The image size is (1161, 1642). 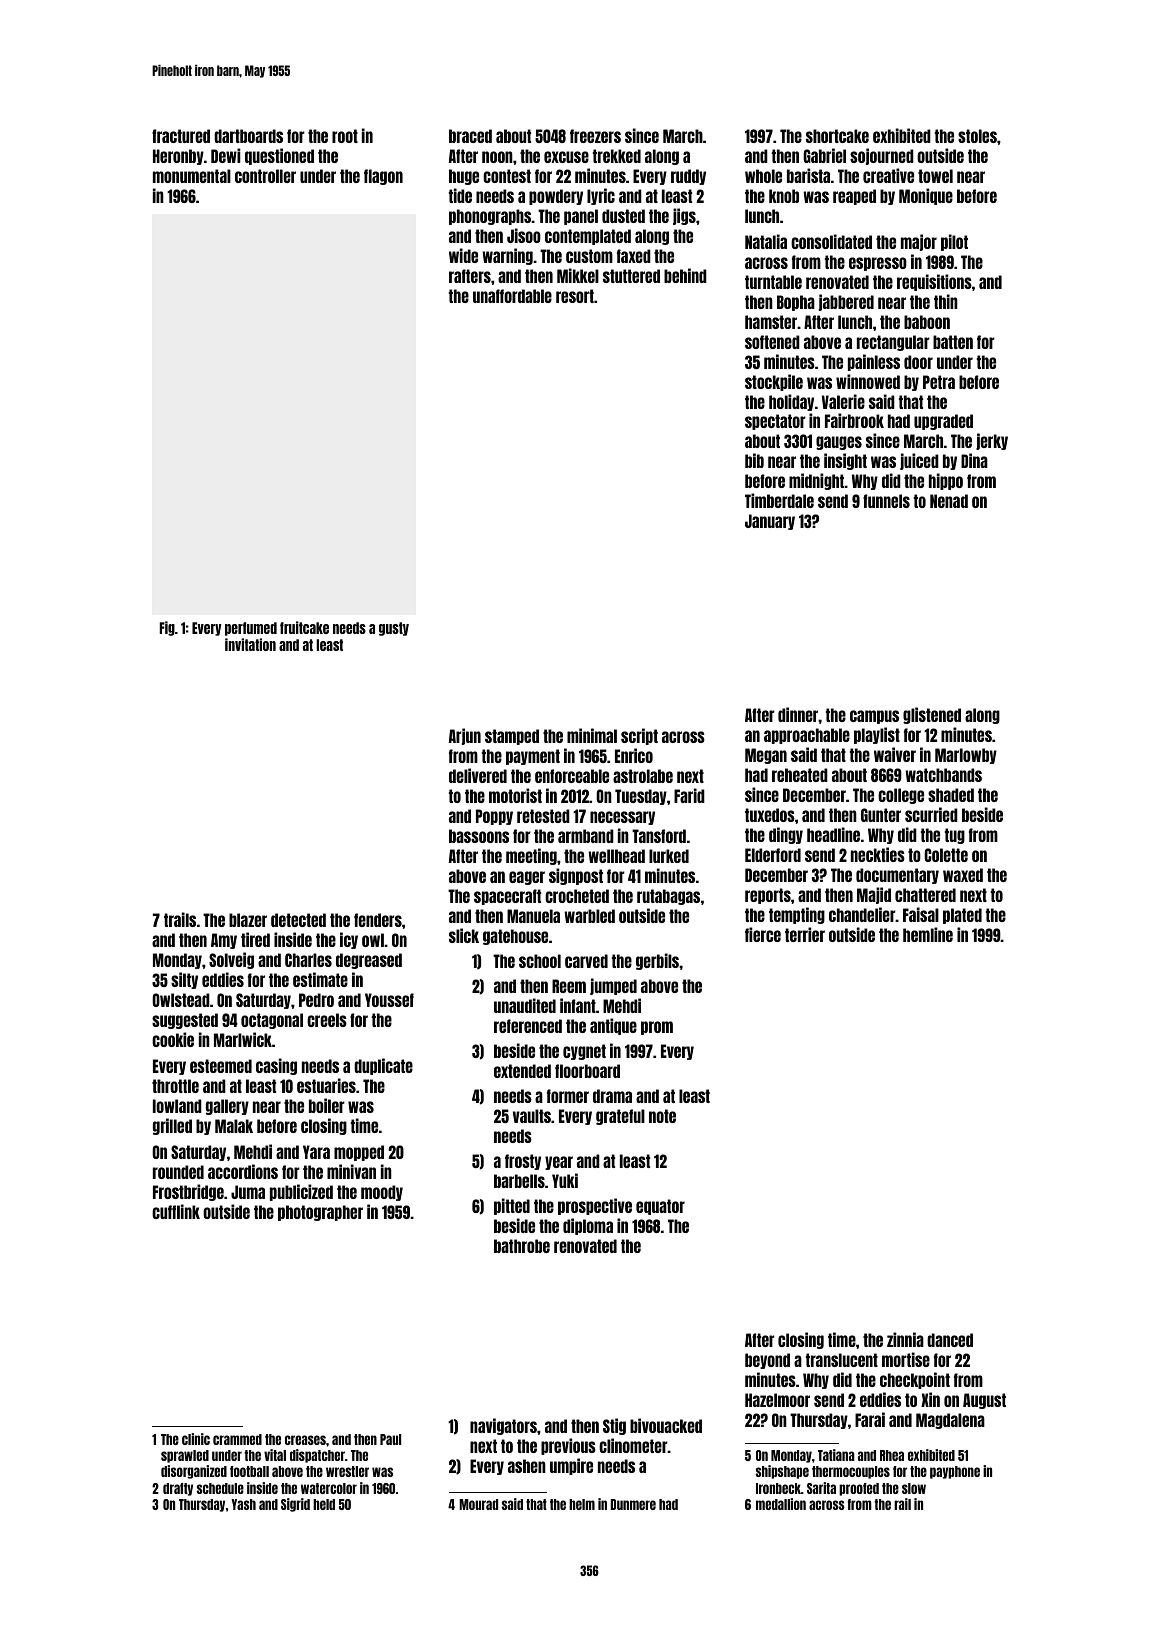 I want to click on blazer, so click(x=248, y=920).
